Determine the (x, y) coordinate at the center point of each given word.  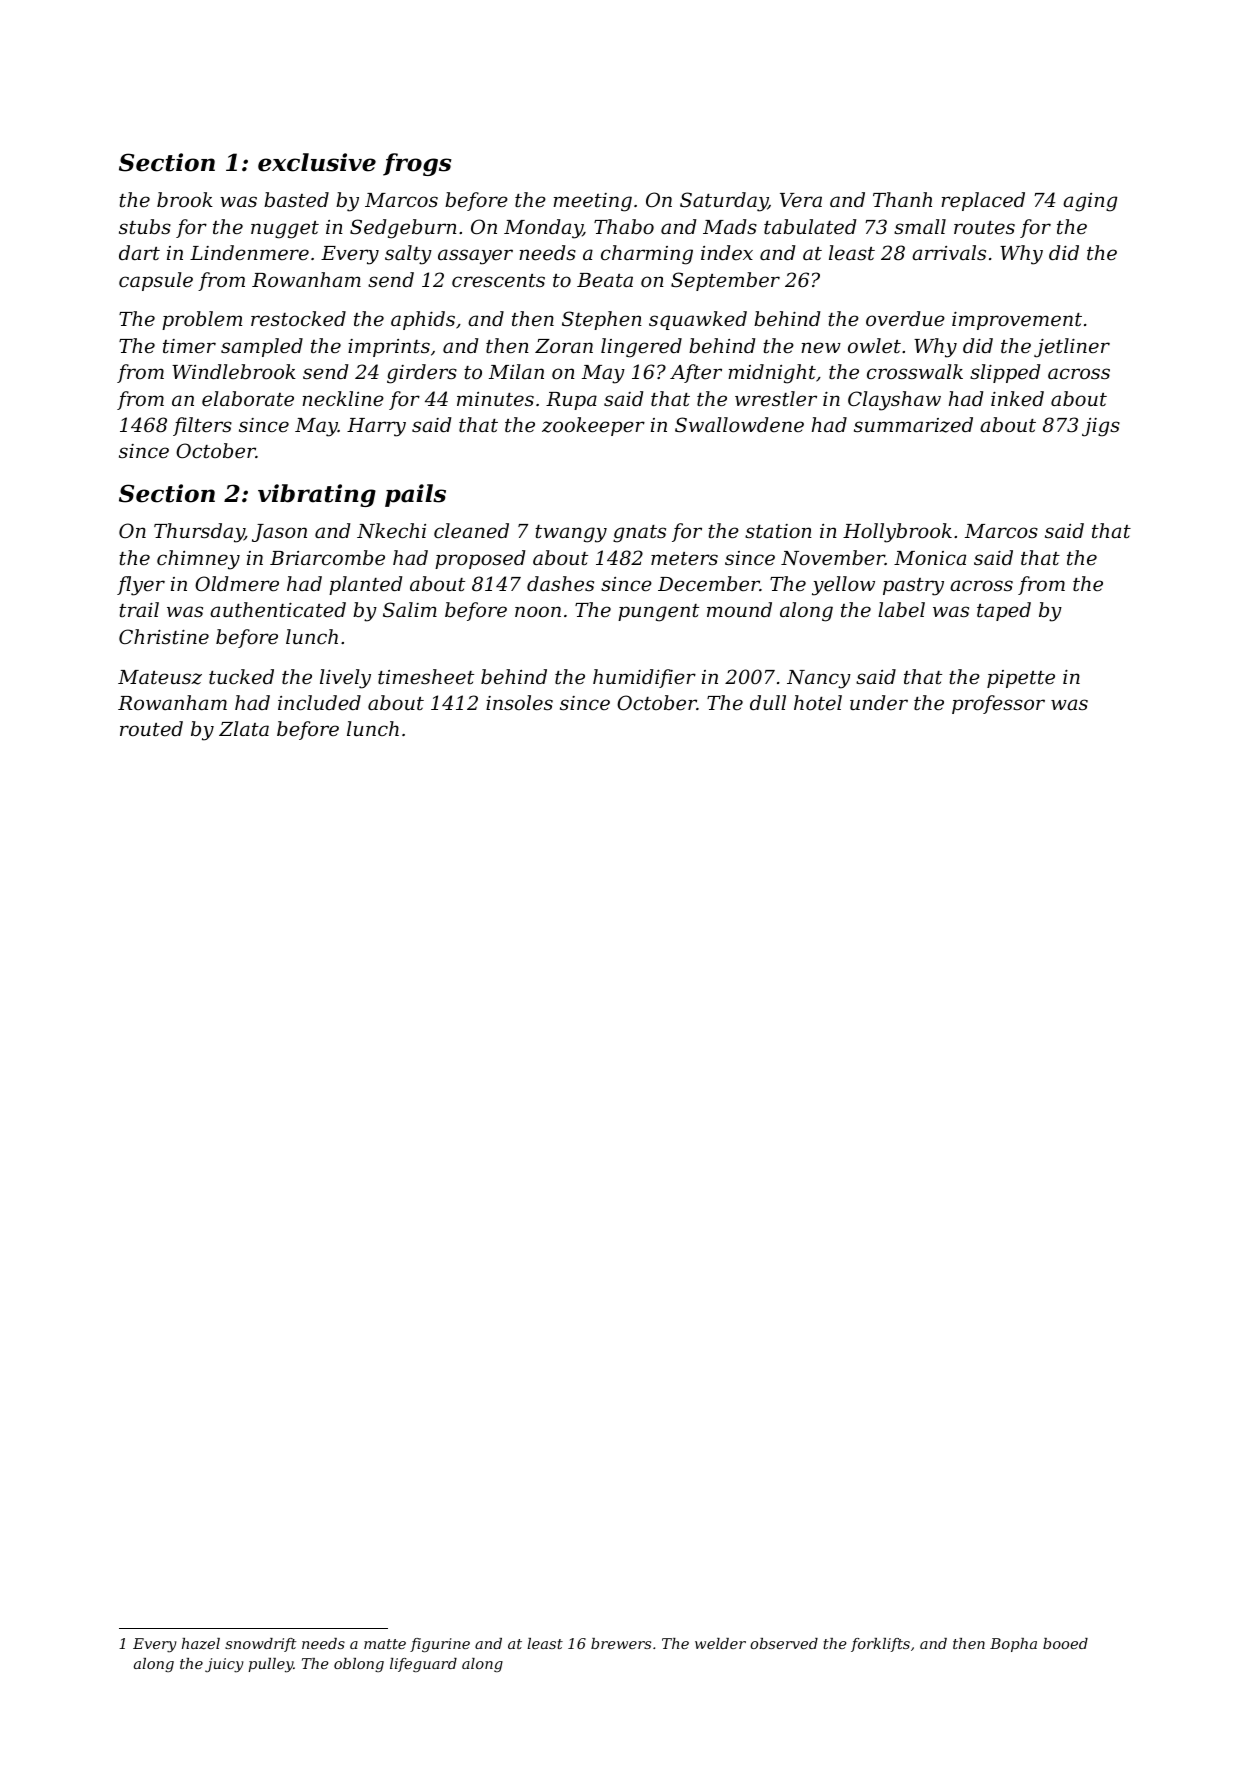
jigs (1101, 427)
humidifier (644, 678)
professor (998, 704)
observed (784, 1643)
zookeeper (593, 426)
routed (151, 728)
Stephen (602, 320)
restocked (298, 318)
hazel (201, 1644)
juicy (224, 1665)
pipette (1021, 679)
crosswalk (915, 371)
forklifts (880, 1645)
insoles (519, 702)
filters (202, 426)
